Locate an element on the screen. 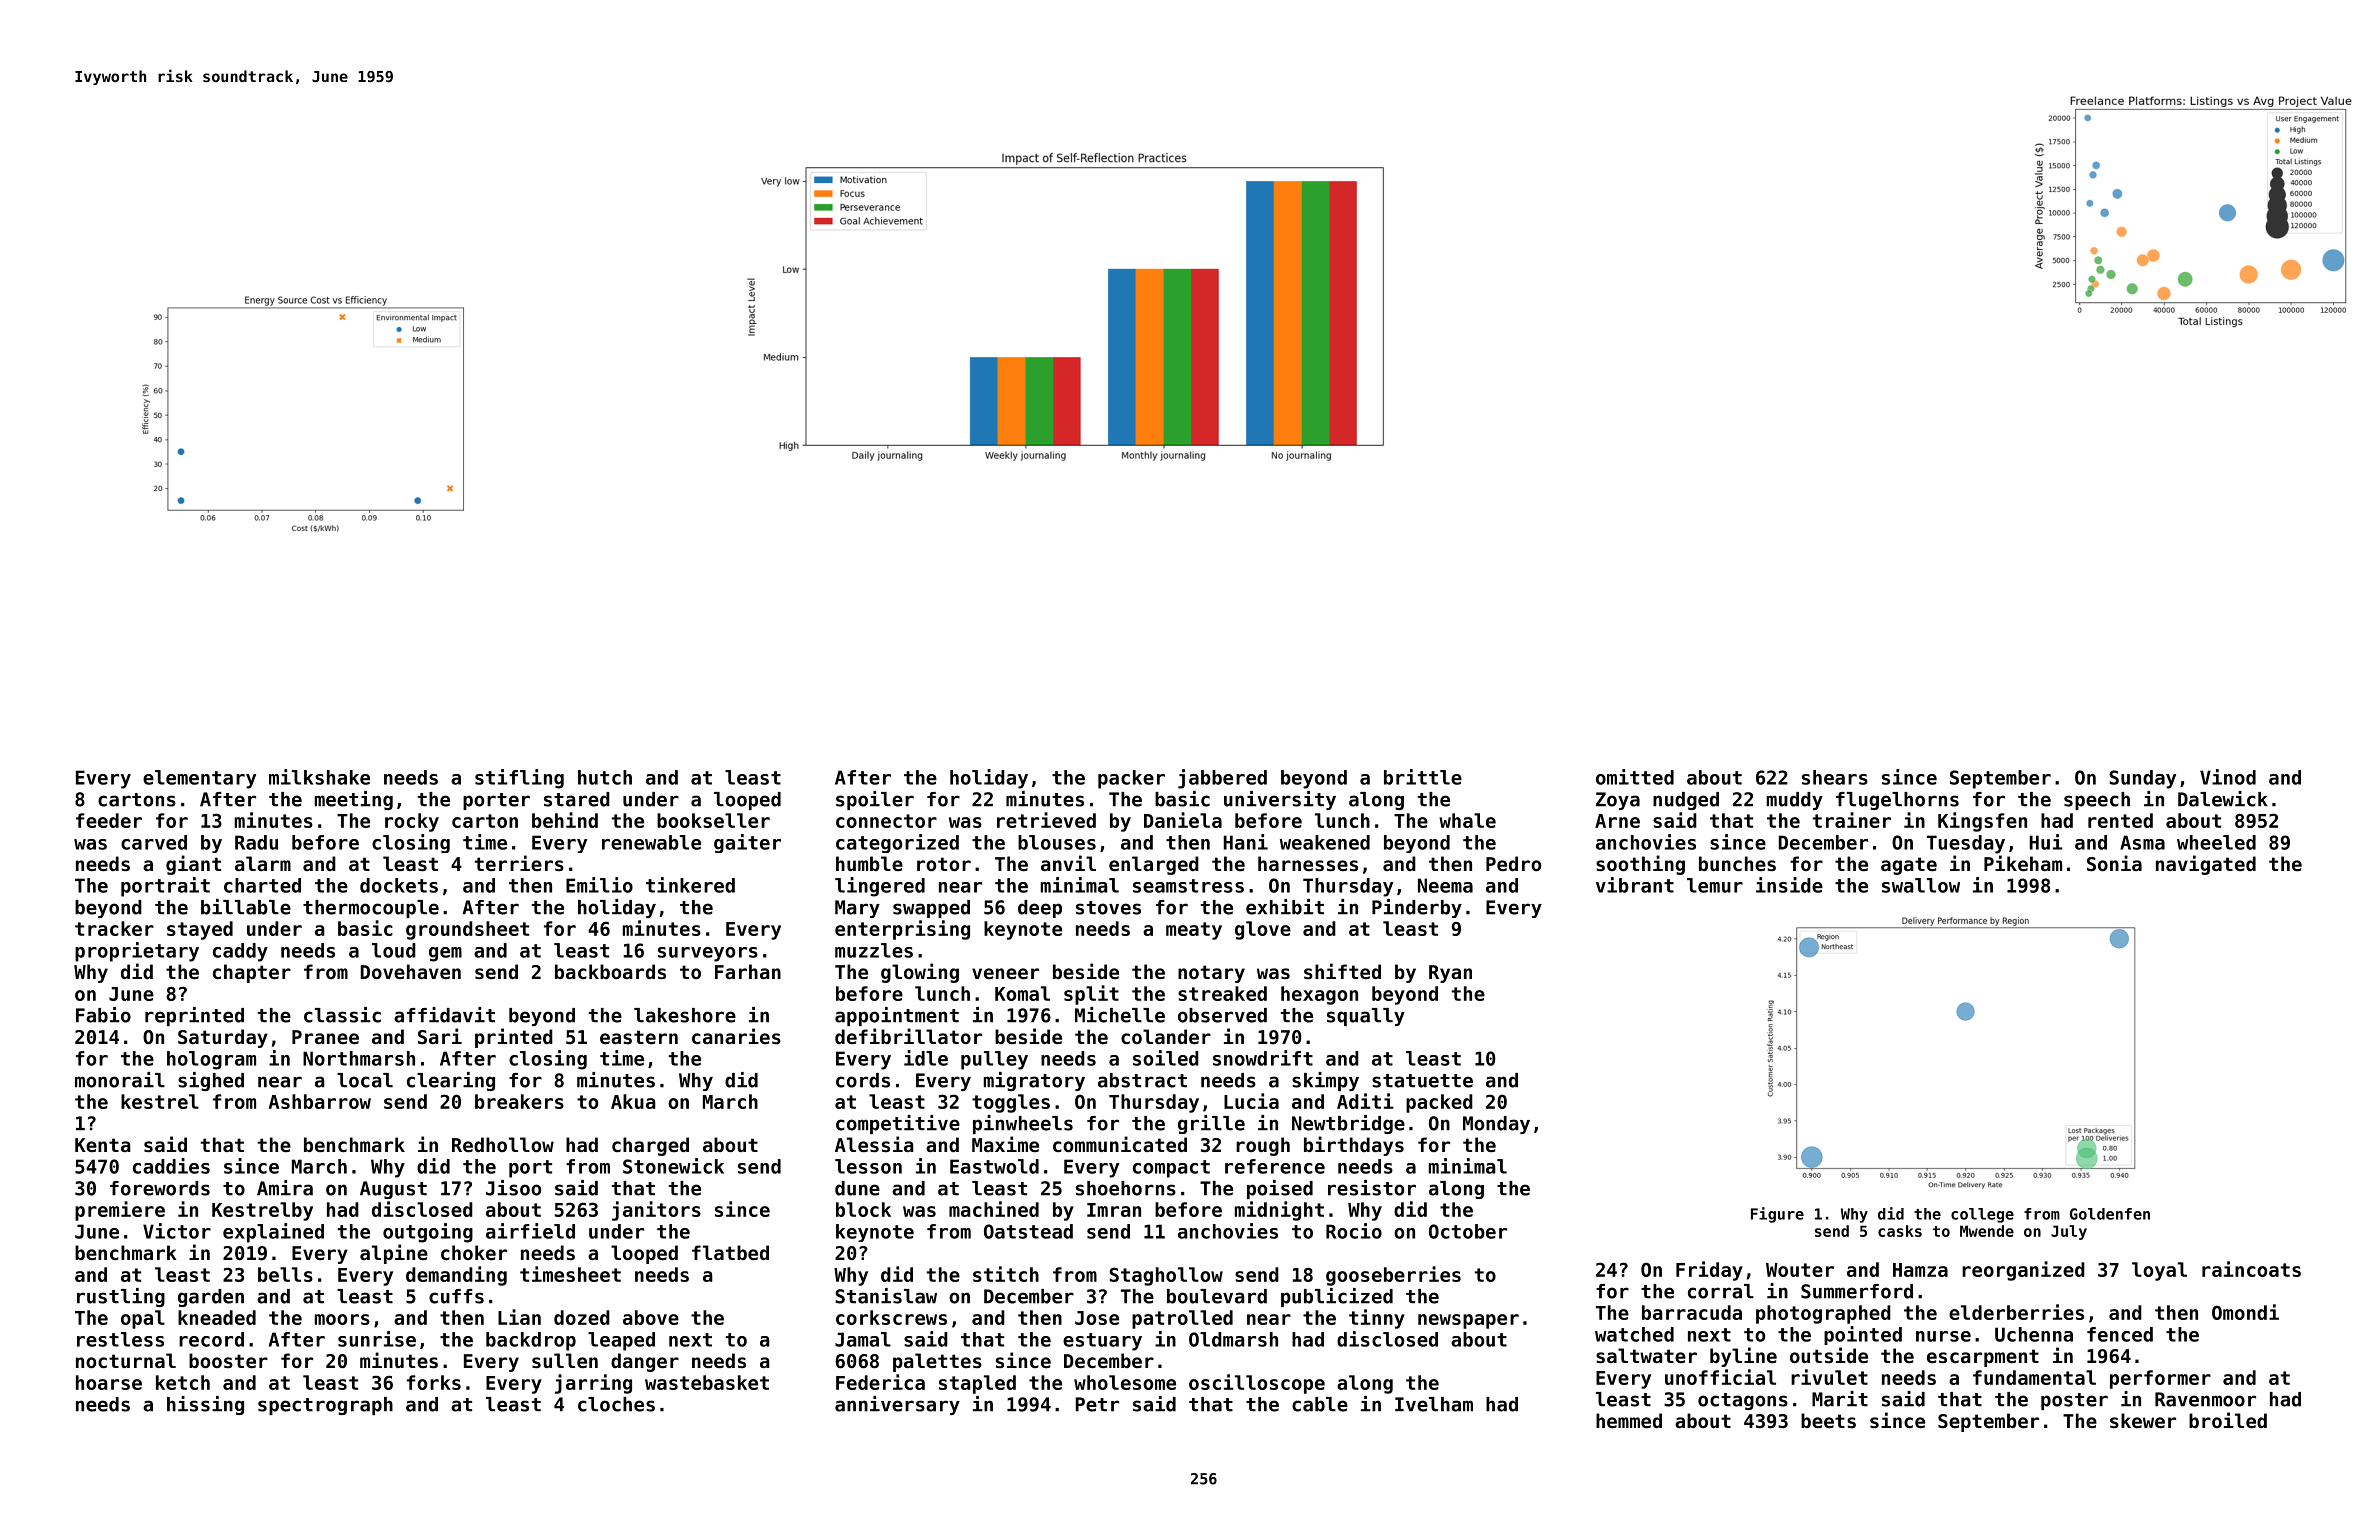 The width and height of the screenshot is (2380, 1540). rivulet is located at coordinates (1829, 1377).
